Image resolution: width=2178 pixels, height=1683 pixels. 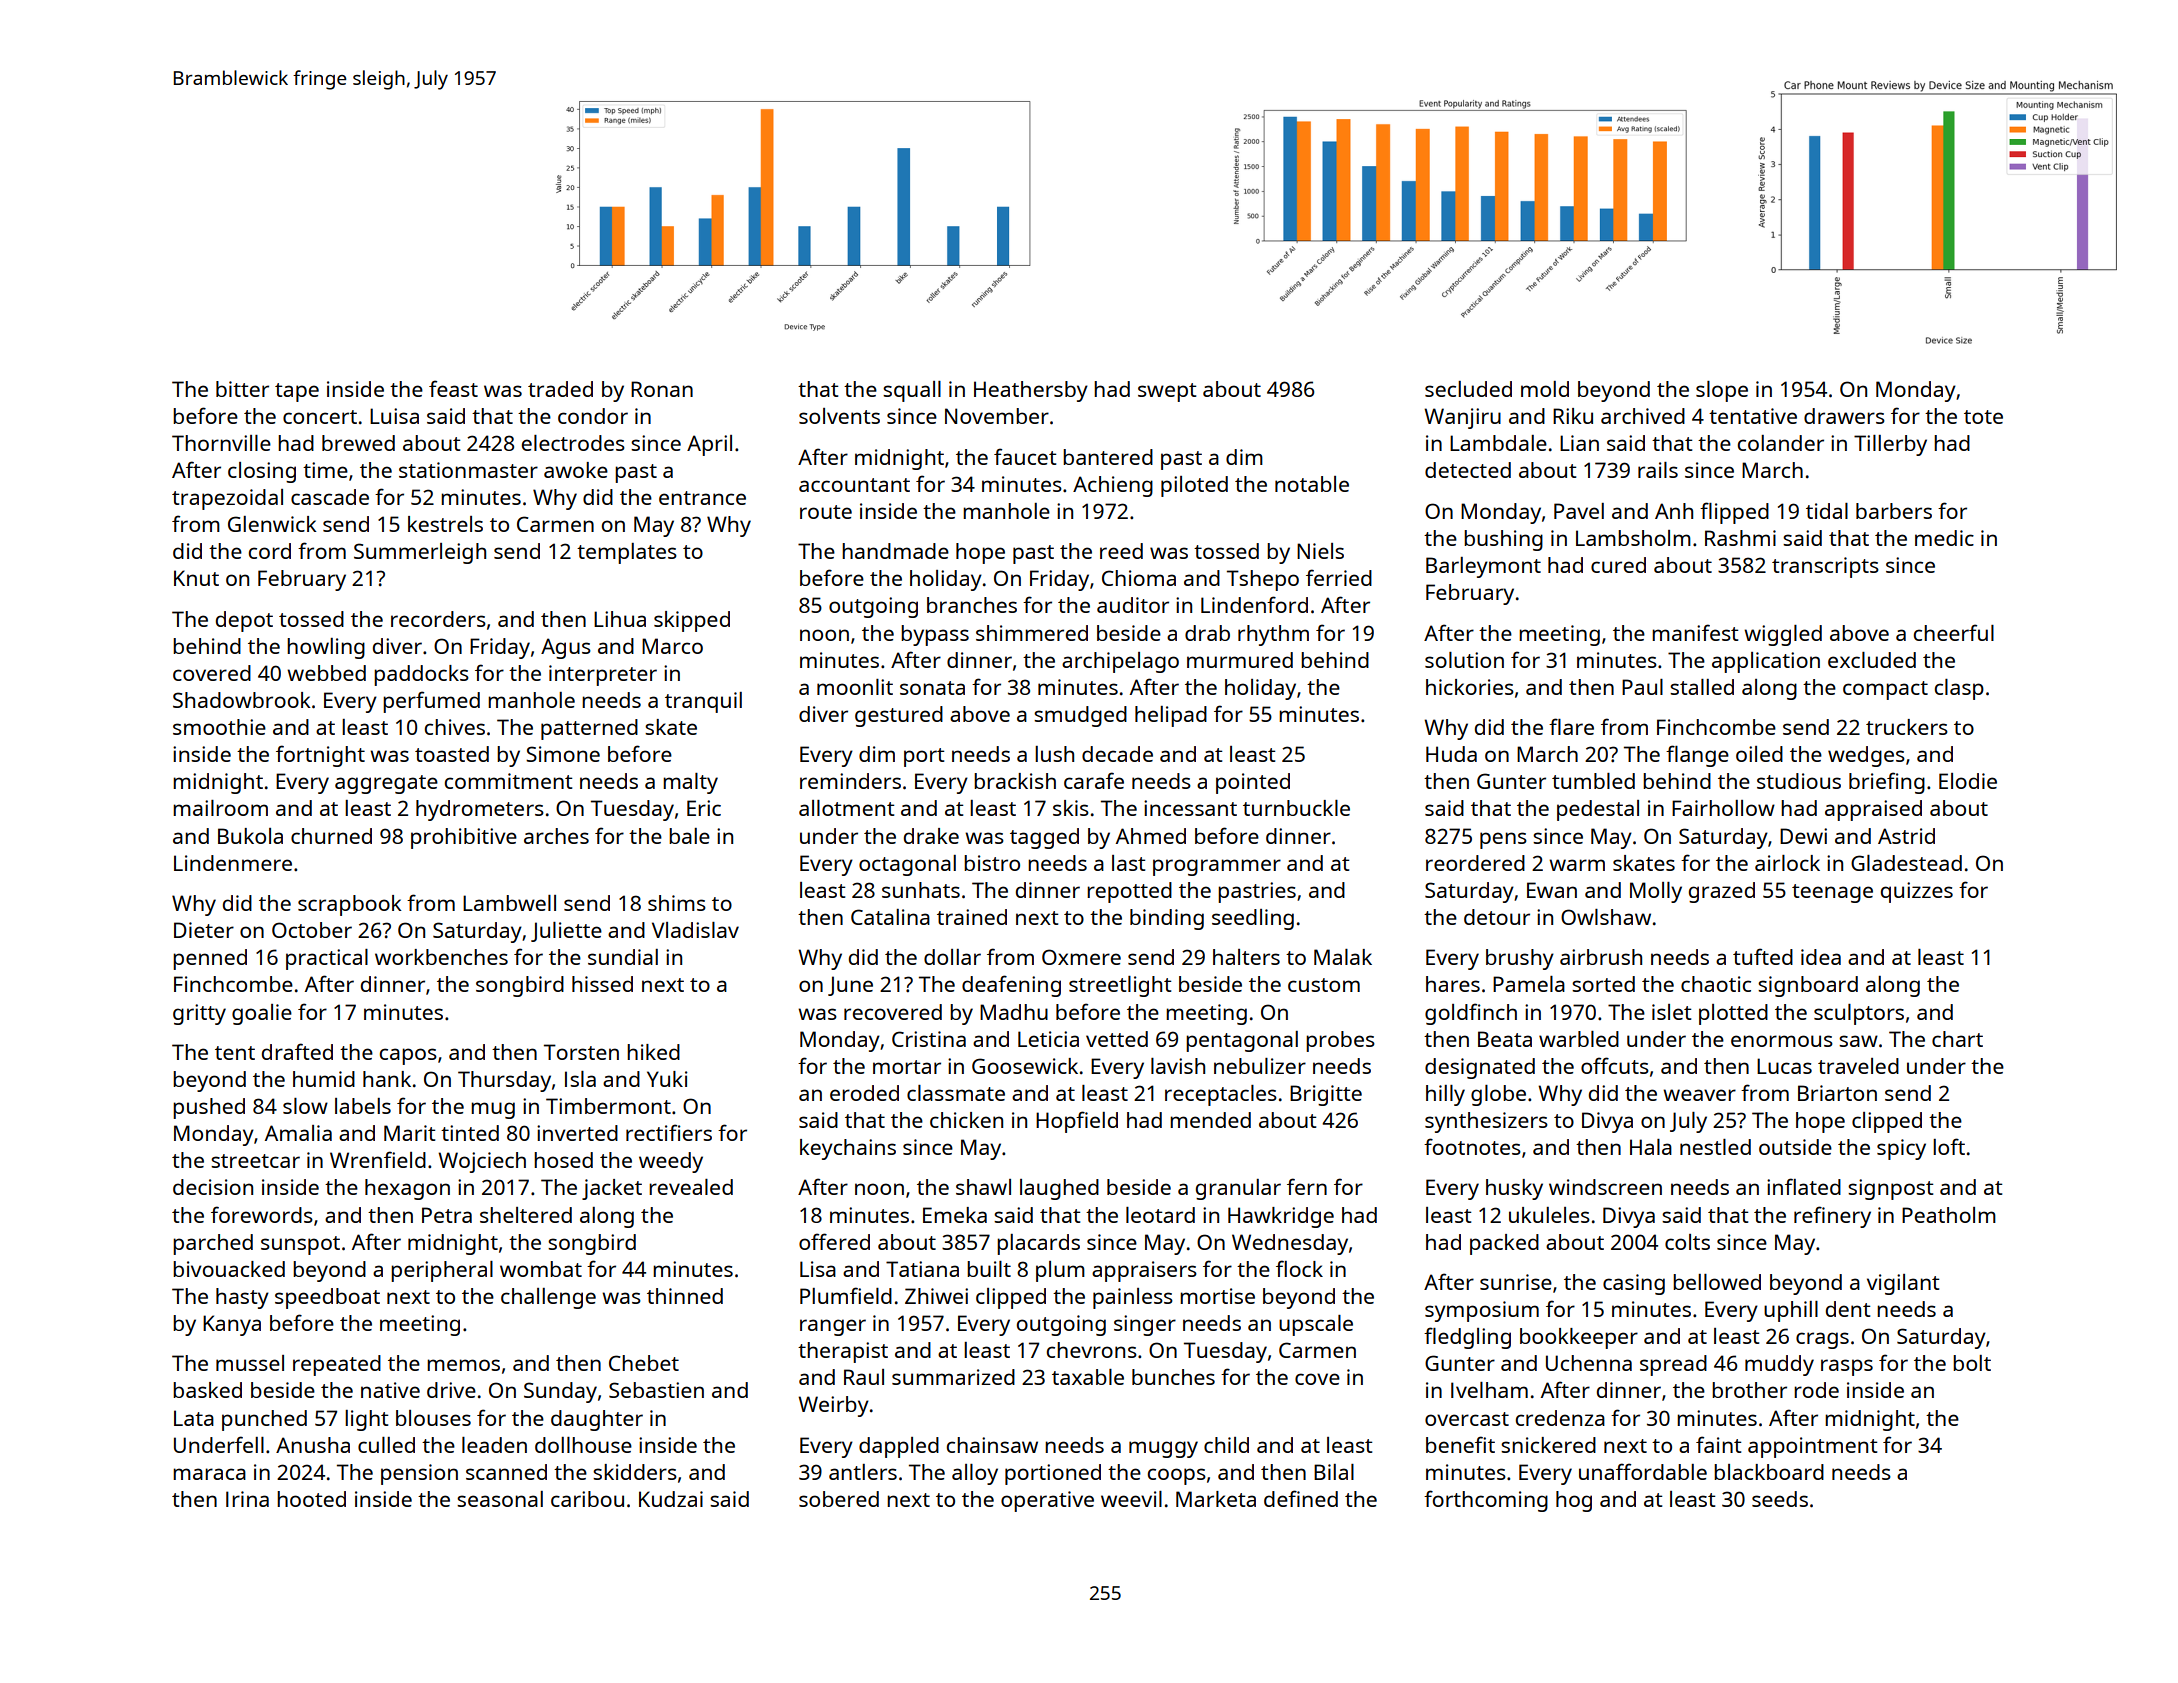 I want to click on penned, so click(x=210, y=959).
